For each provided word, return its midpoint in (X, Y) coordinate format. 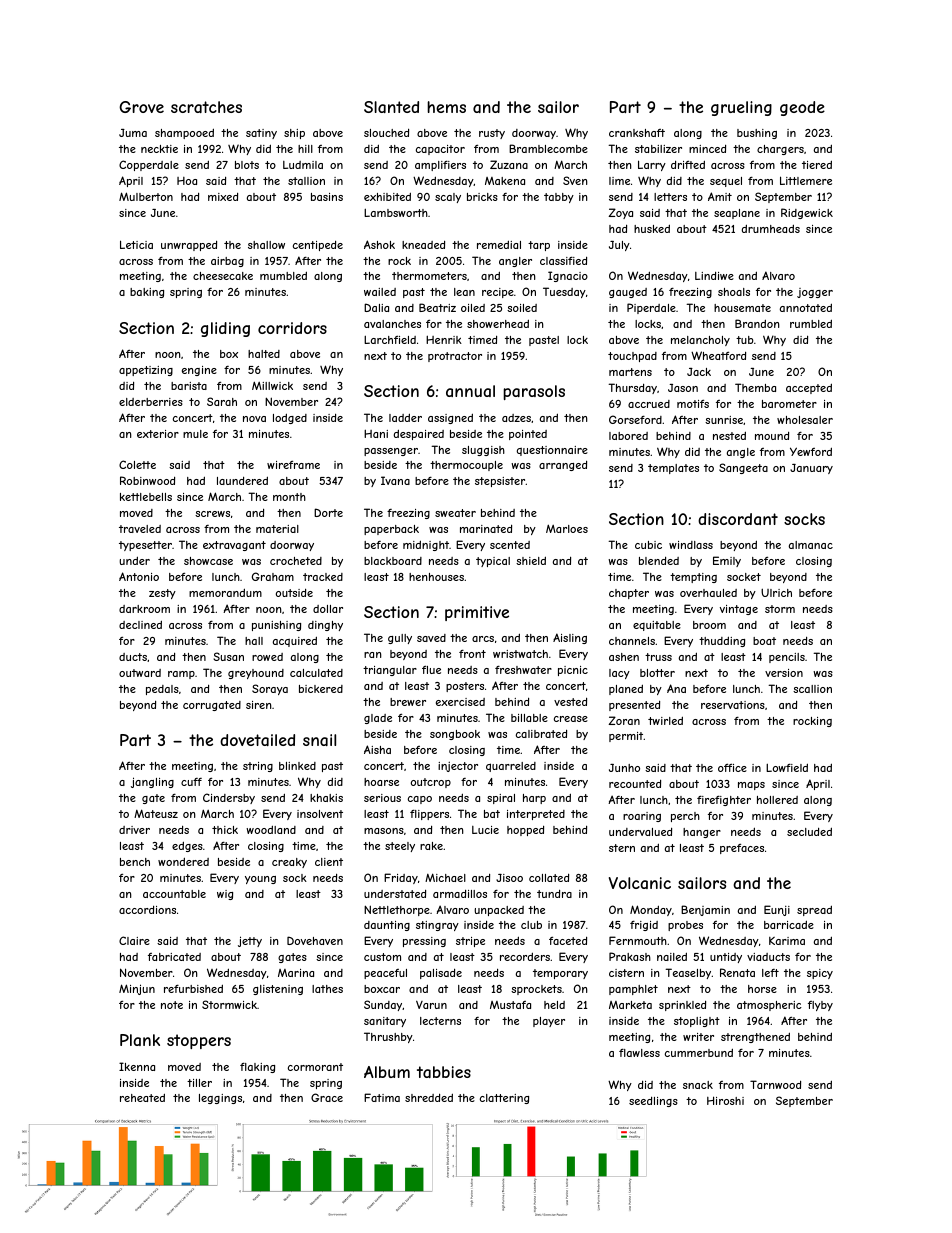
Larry (652, 165)
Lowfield (787, 767)
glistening (278, 990)
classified (563, 260)
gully (400, 639)
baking (147, 293)
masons (384, 831)
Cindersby (229, 798)
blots (247, 165)
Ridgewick (807, 213)
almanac (811, 545)
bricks (482, 197)
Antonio (139, 576)
